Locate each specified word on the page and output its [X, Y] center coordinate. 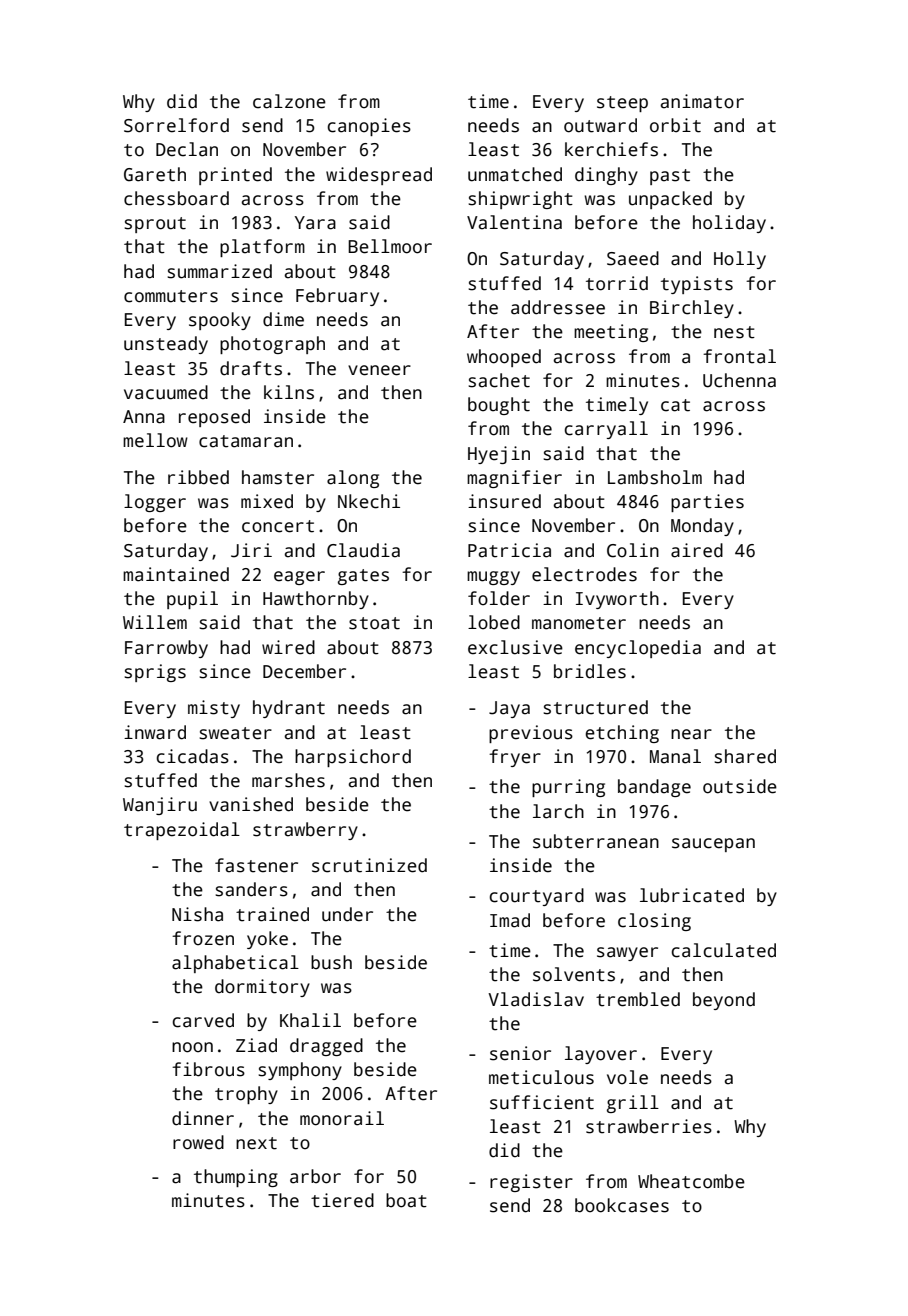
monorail [342, 1118]
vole [627, 1077]
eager [299, 578]
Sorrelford [176, 125]
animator [702, 101]
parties [707, 503]
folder [499, 598]
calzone [289, 101]
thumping [236, 1178]
